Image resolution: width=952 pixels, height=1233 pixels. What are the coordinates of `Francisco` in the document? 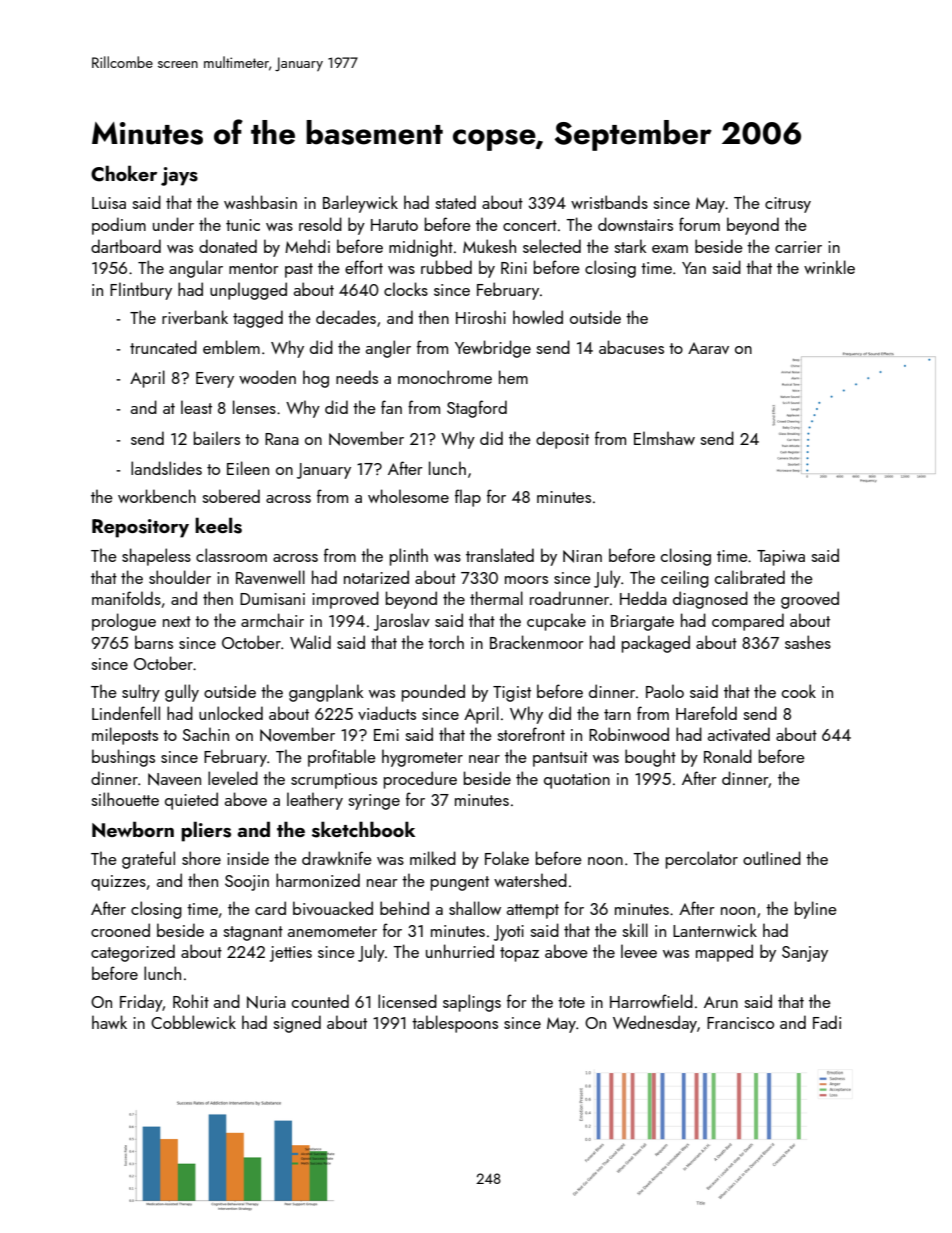 It's located at (740, 1023).
